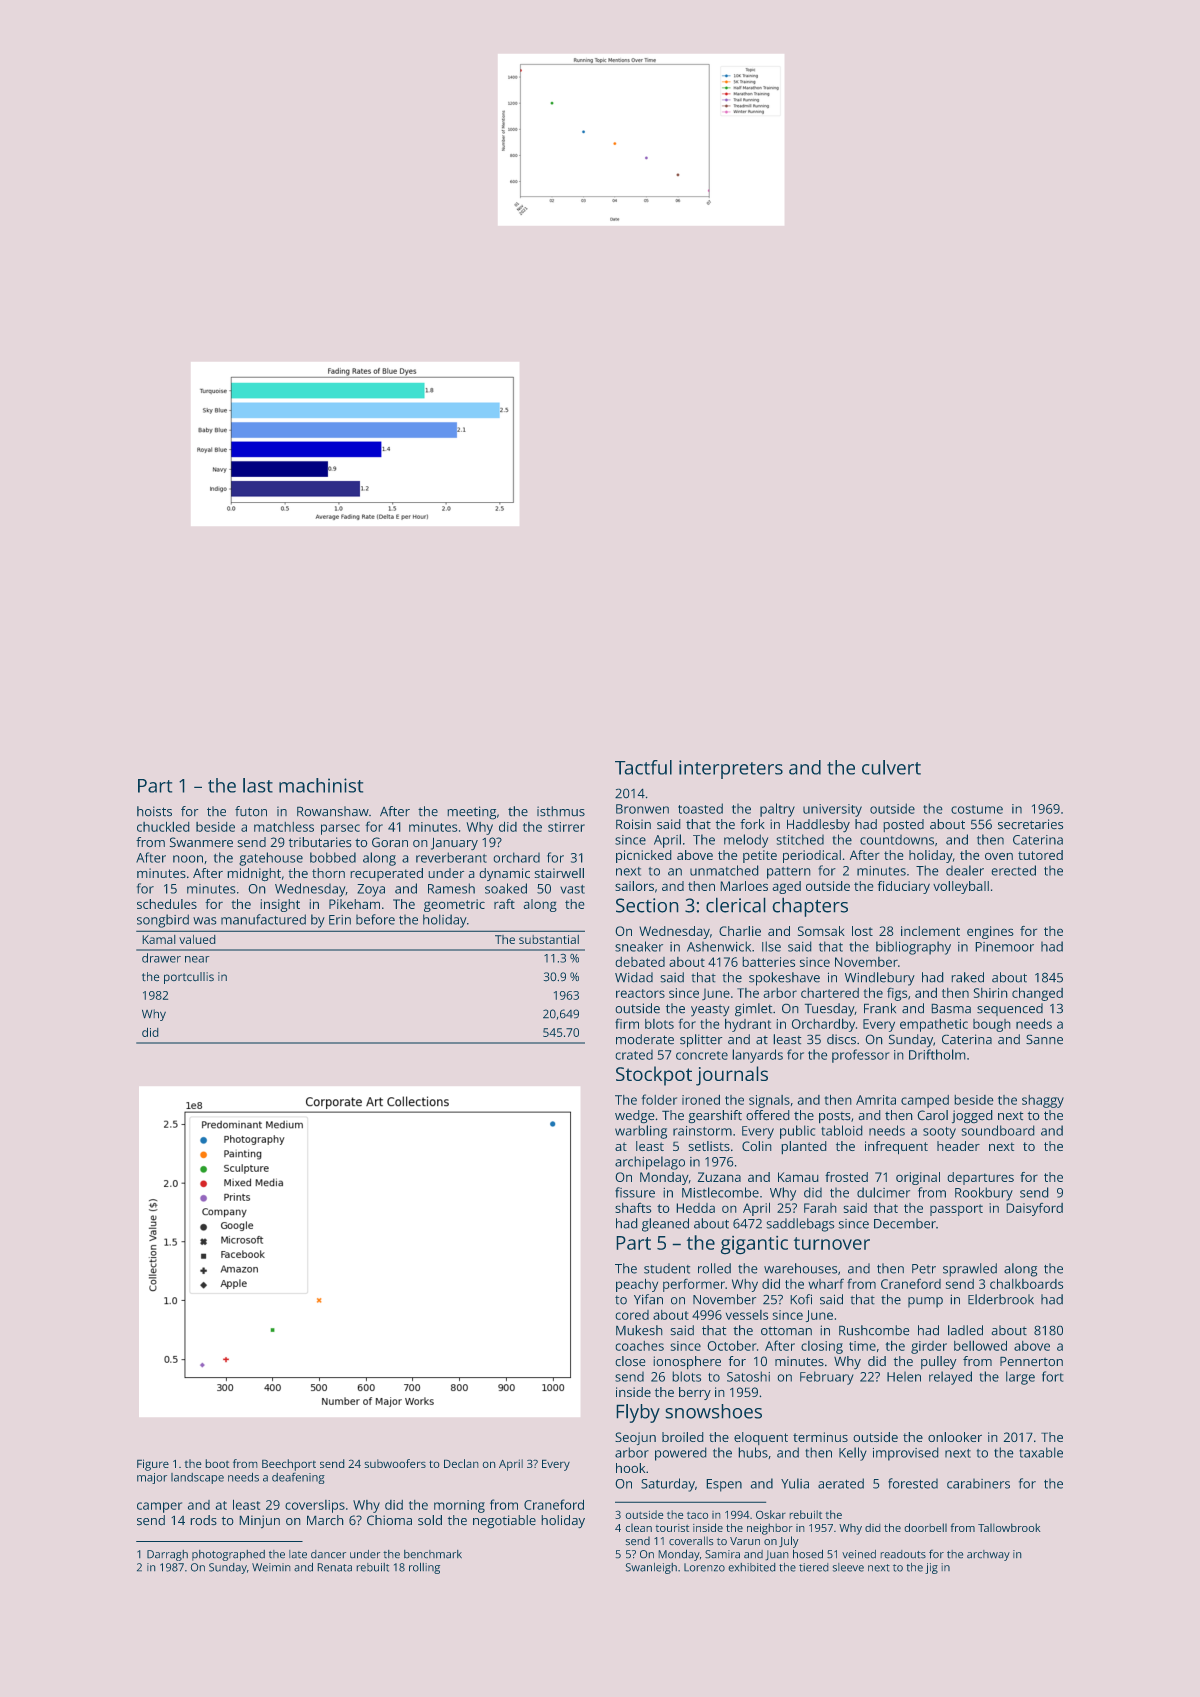  I want to click on camped, so click(925, 1101).
